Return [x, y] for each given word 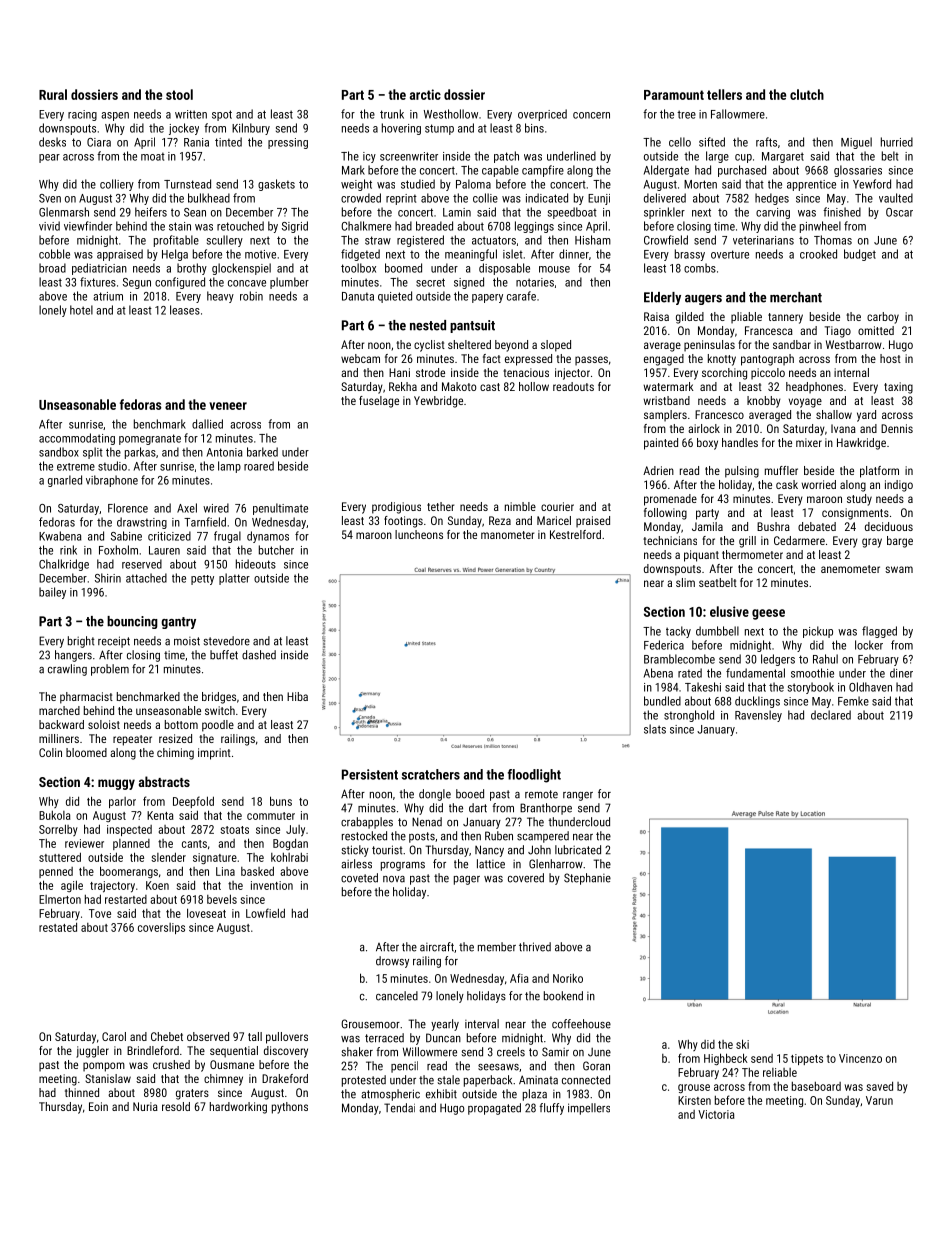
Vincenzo [860, 1058]
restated [58, 927]
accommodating [77, 439]
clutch [807, 94]
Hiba [297, 696]
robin [251, 296]
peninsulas [709, 346]
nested [428, 325]
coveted [359, 878]
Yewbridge [438, 402]
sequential [234, 1052]
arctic [425, 94]
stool [179, 94]
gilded [690, 318]
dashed [259, 655]
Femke [853, 701]
